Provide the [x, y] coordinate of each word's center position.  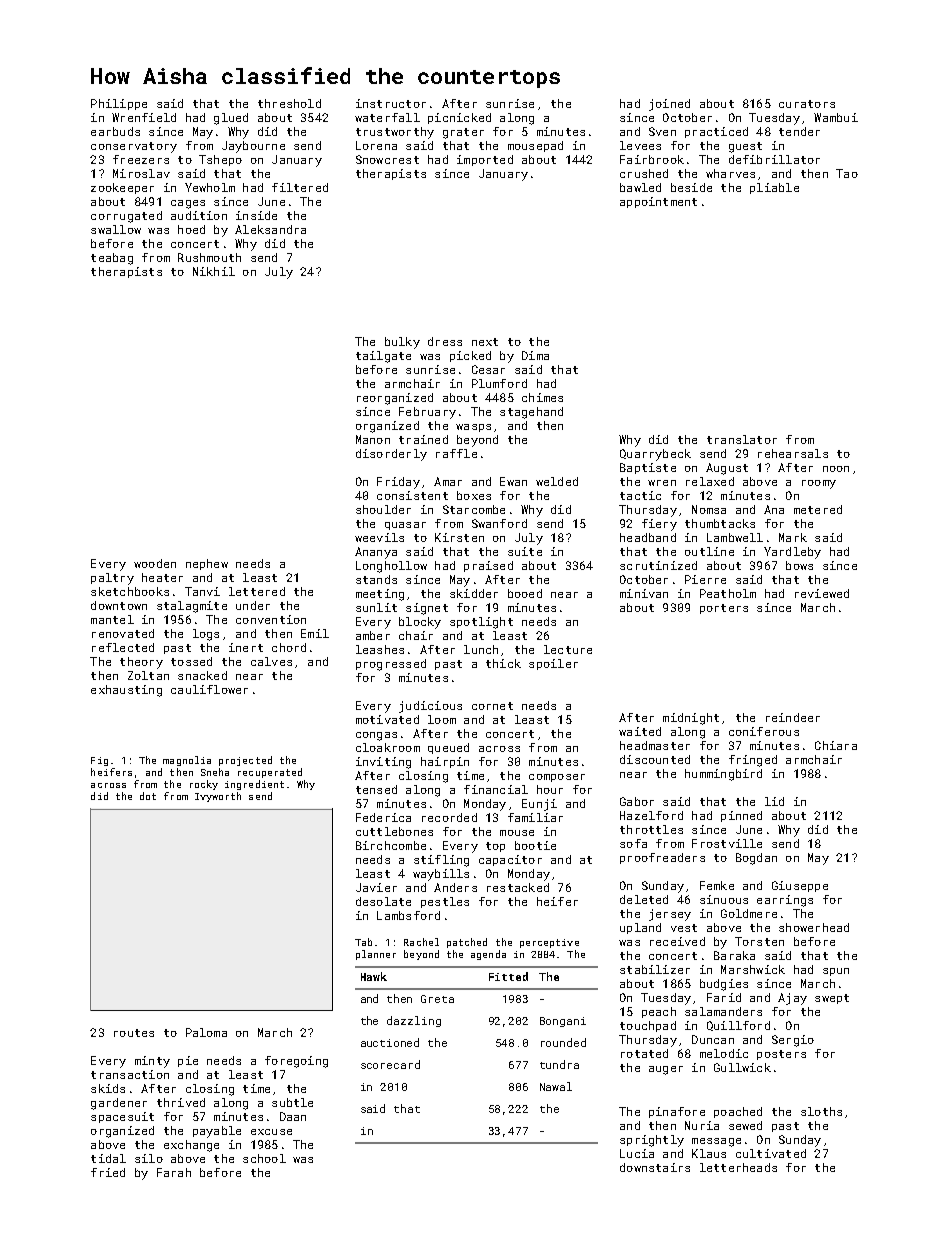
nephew [207, 564]
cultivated [771, 1153]
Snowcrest [387, 159]
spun [836, 972]
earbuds [115, 131]
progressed [391, 665]
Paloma [206, 1032]
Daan [293, 1116]
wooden [155, 563]
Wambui [836, 117]
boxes [474, 495]
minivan [644, 593]
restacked [518, 887]
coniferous [764, 731]
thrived [181, 1102]
